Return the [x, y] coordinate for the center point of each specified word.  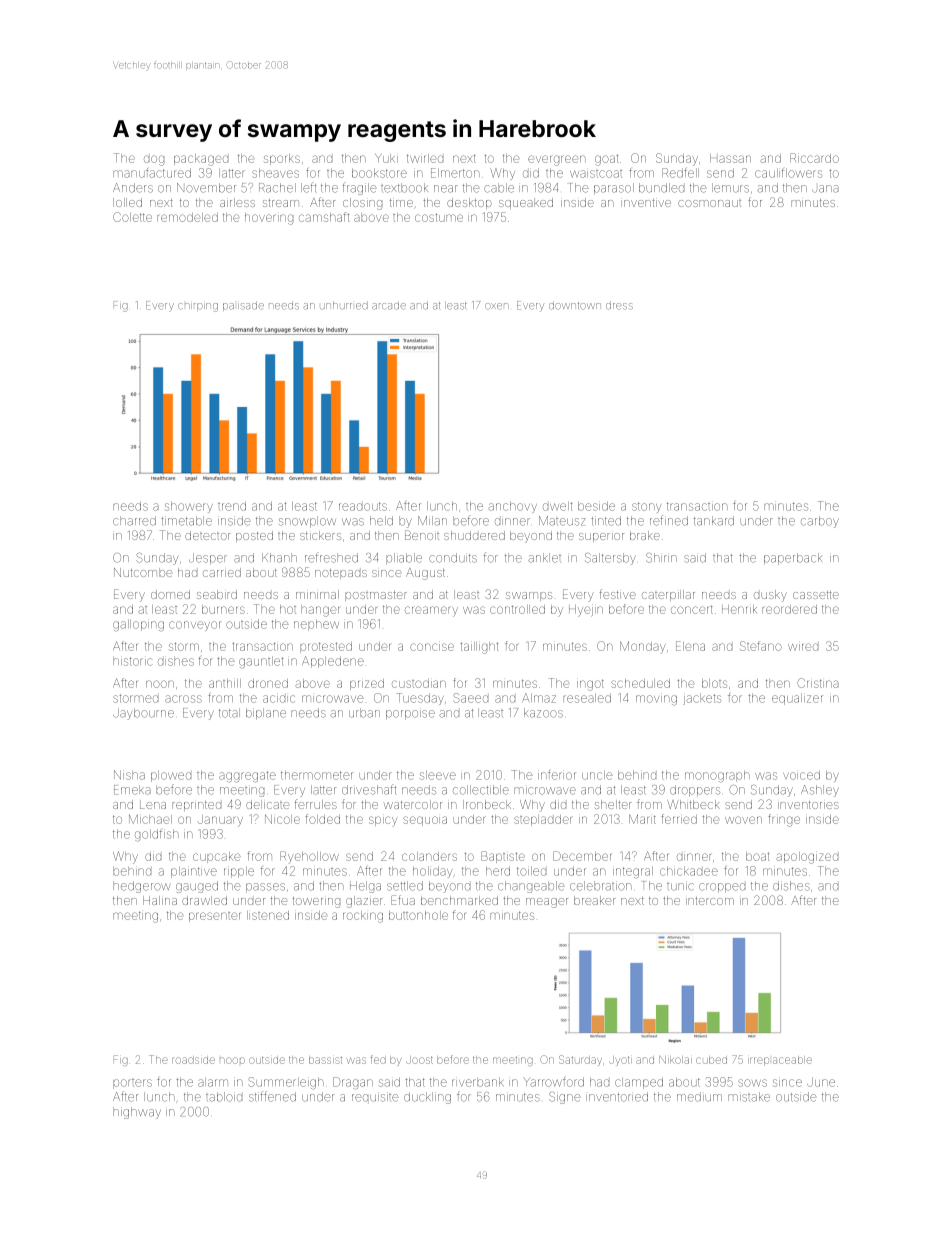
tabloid [224, 1097]
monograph [717, 776]
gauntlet [261, 662]
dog [154, 160]
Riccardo [814, 158]
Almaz [539, 698]
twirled [425, 158]
